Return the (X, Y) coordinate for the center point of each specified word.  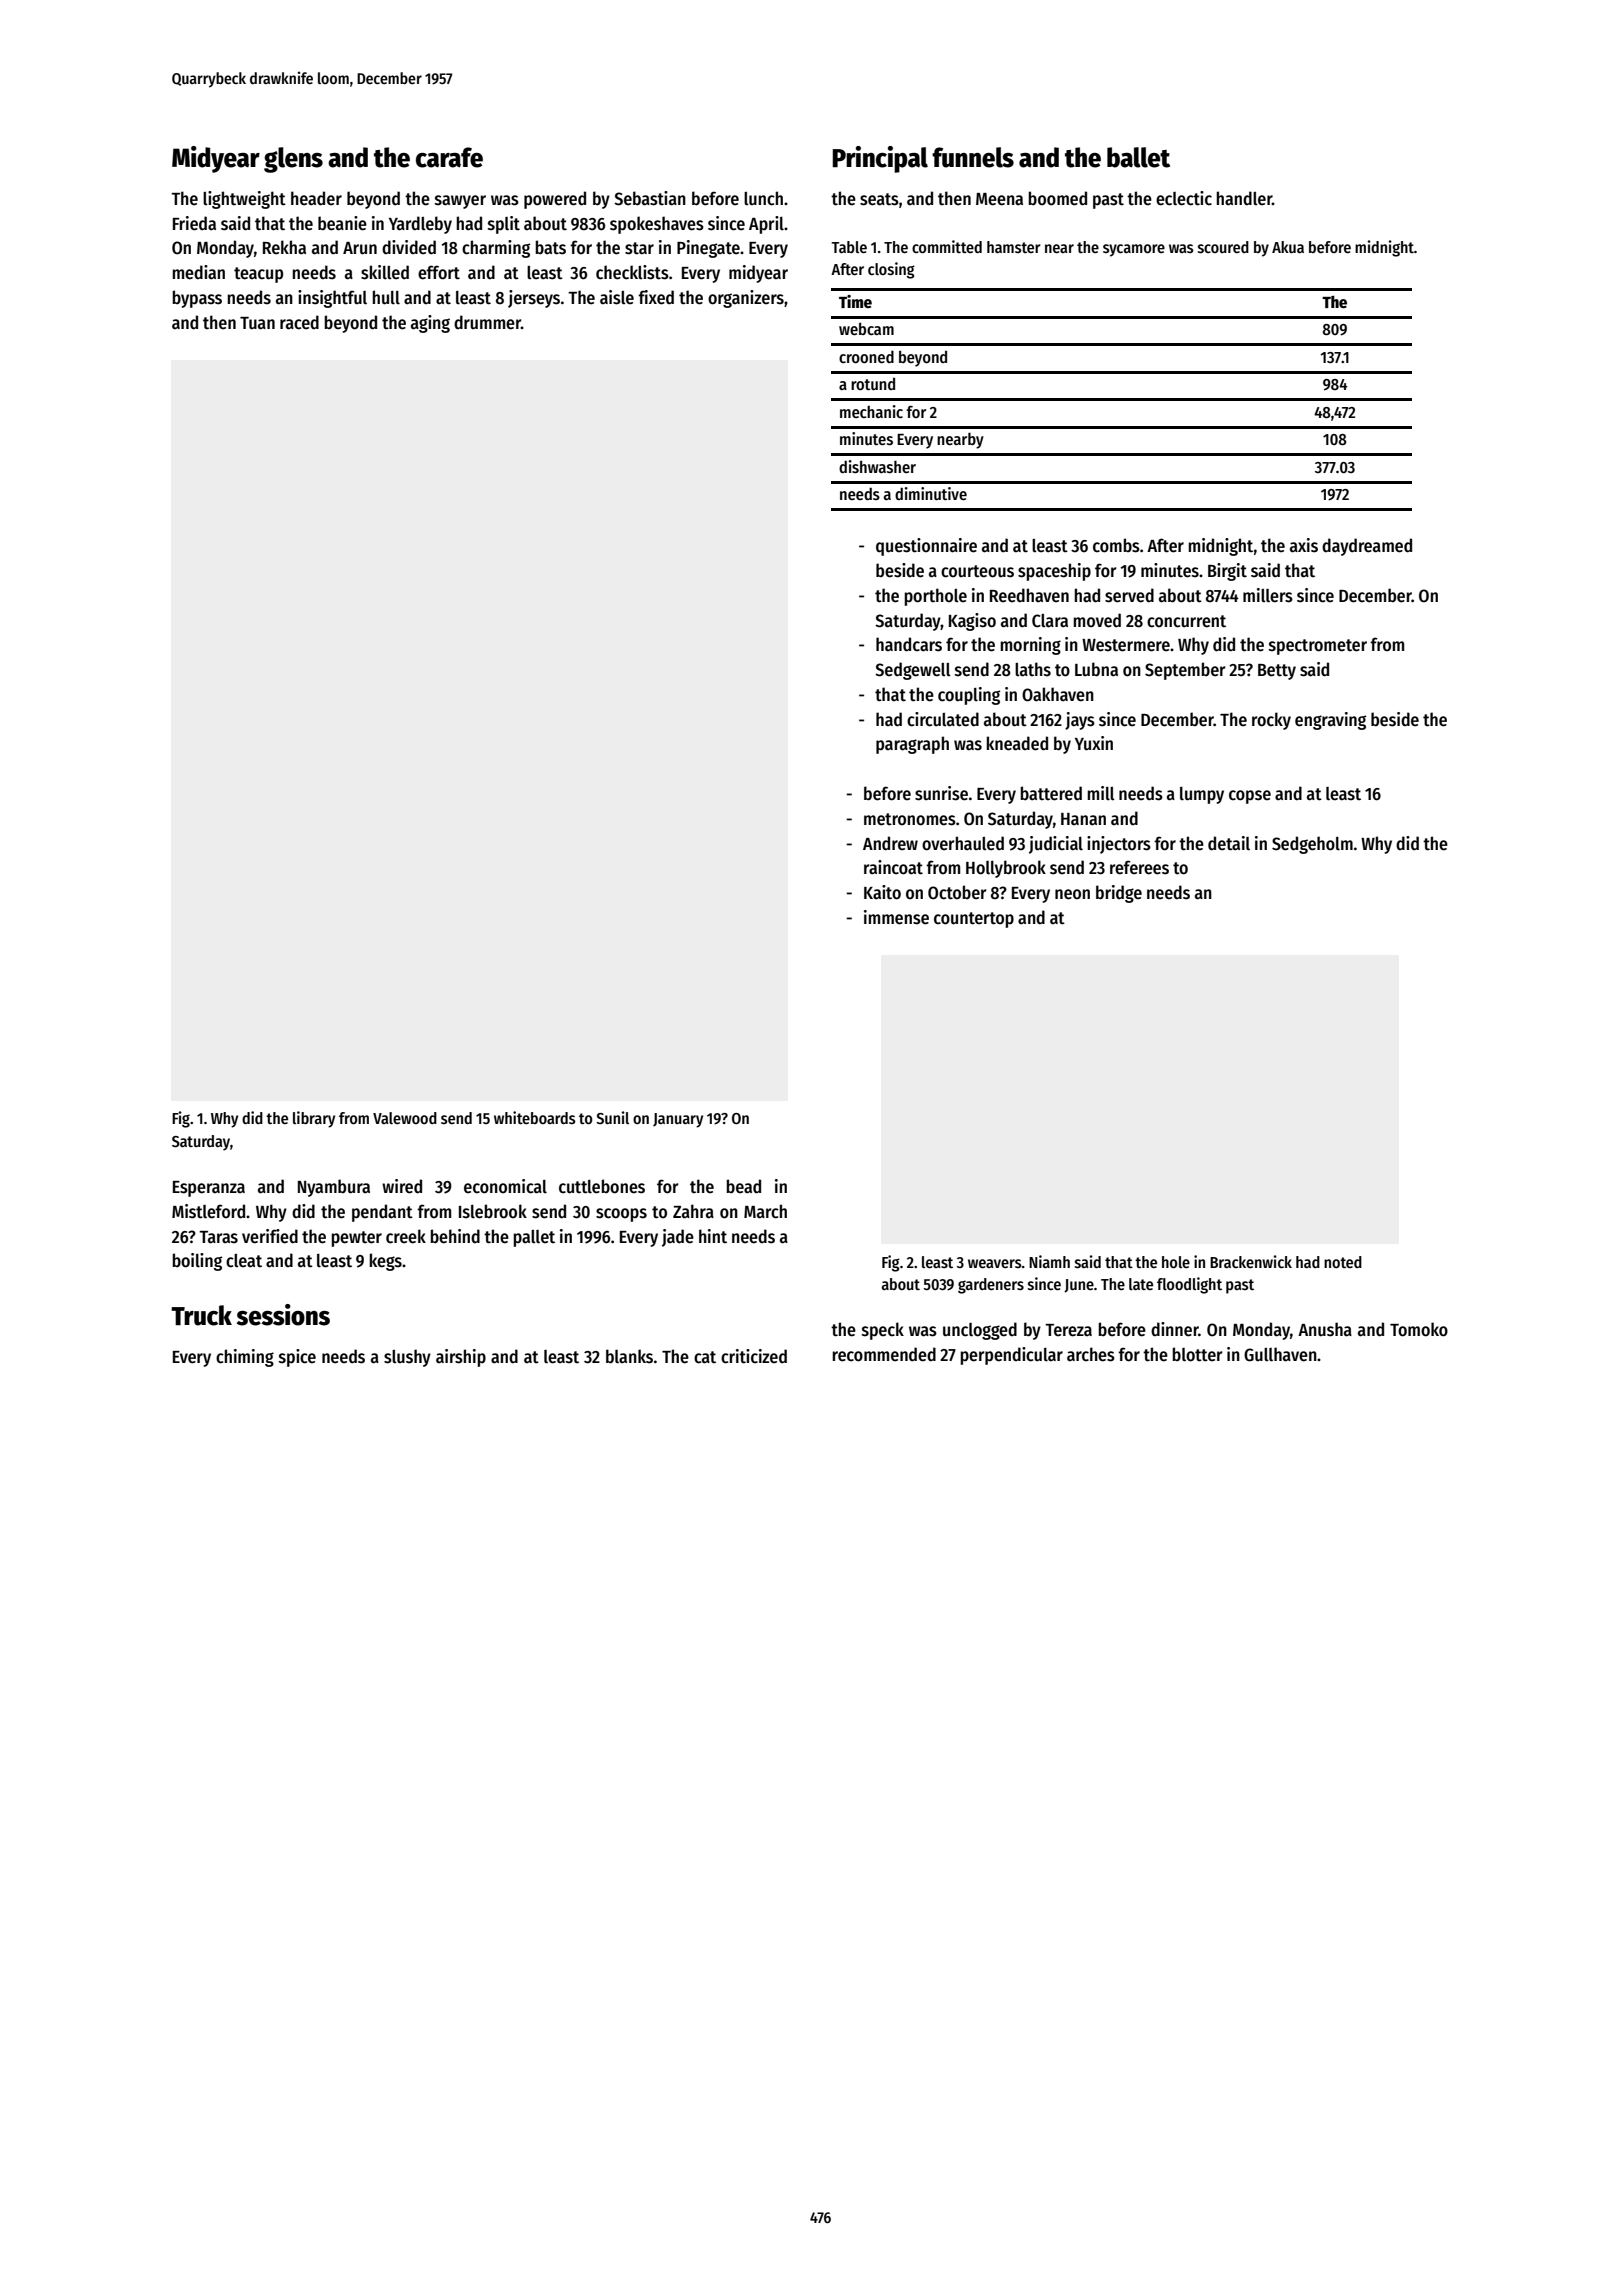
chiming (245, 1358)
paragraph (912, 745)
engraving (1330, 721)
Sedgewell (913, 671)
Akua (1288, 247)
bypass (197, 299)
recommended (884, 1354)
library (314, 1119)
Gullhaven (1280, 1354)
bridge (1119, 894)
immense (896, 917)
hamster (1014, 247)
